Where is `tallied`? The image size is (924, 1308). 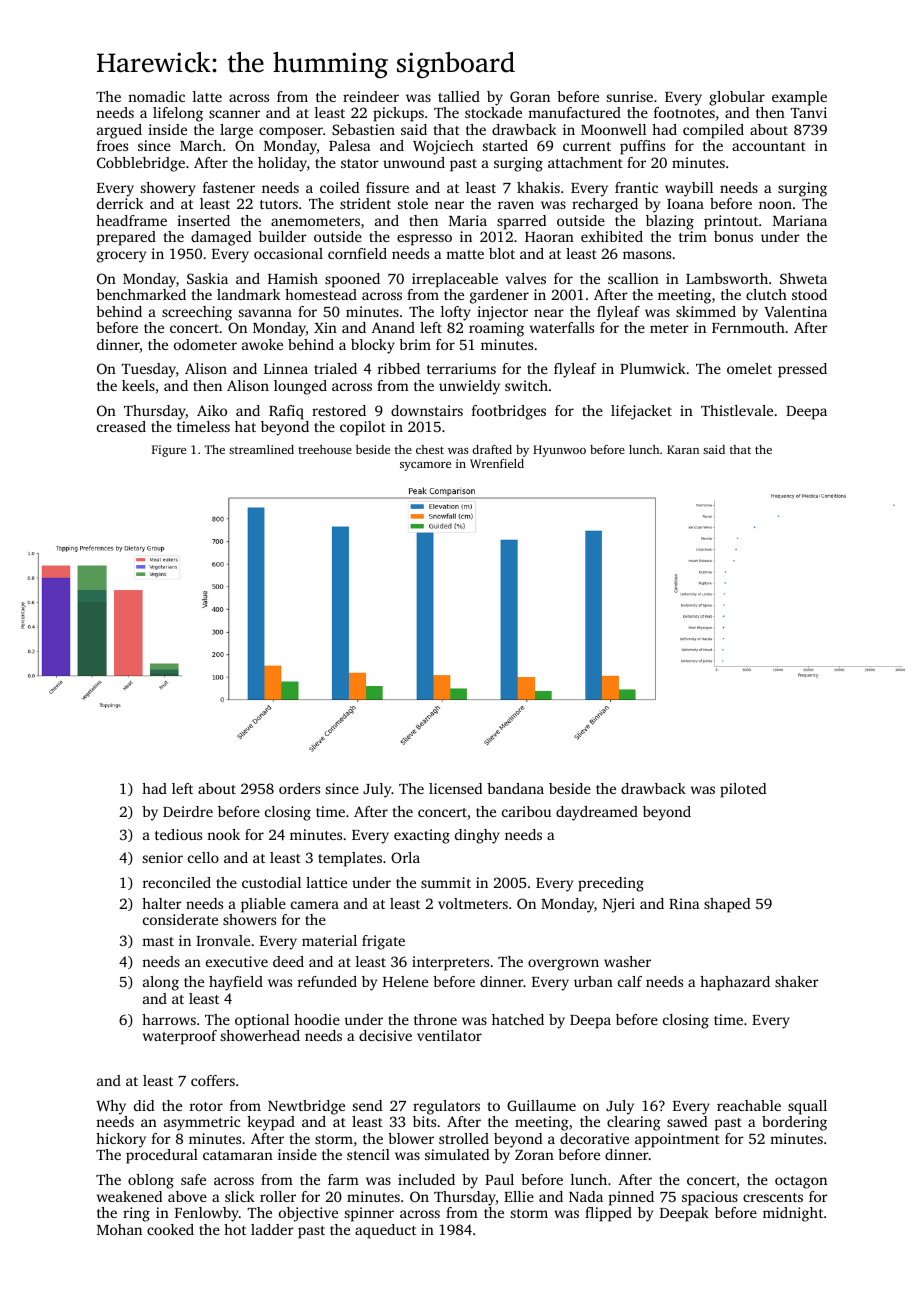 tallied is located at coordinates (459, 96).
